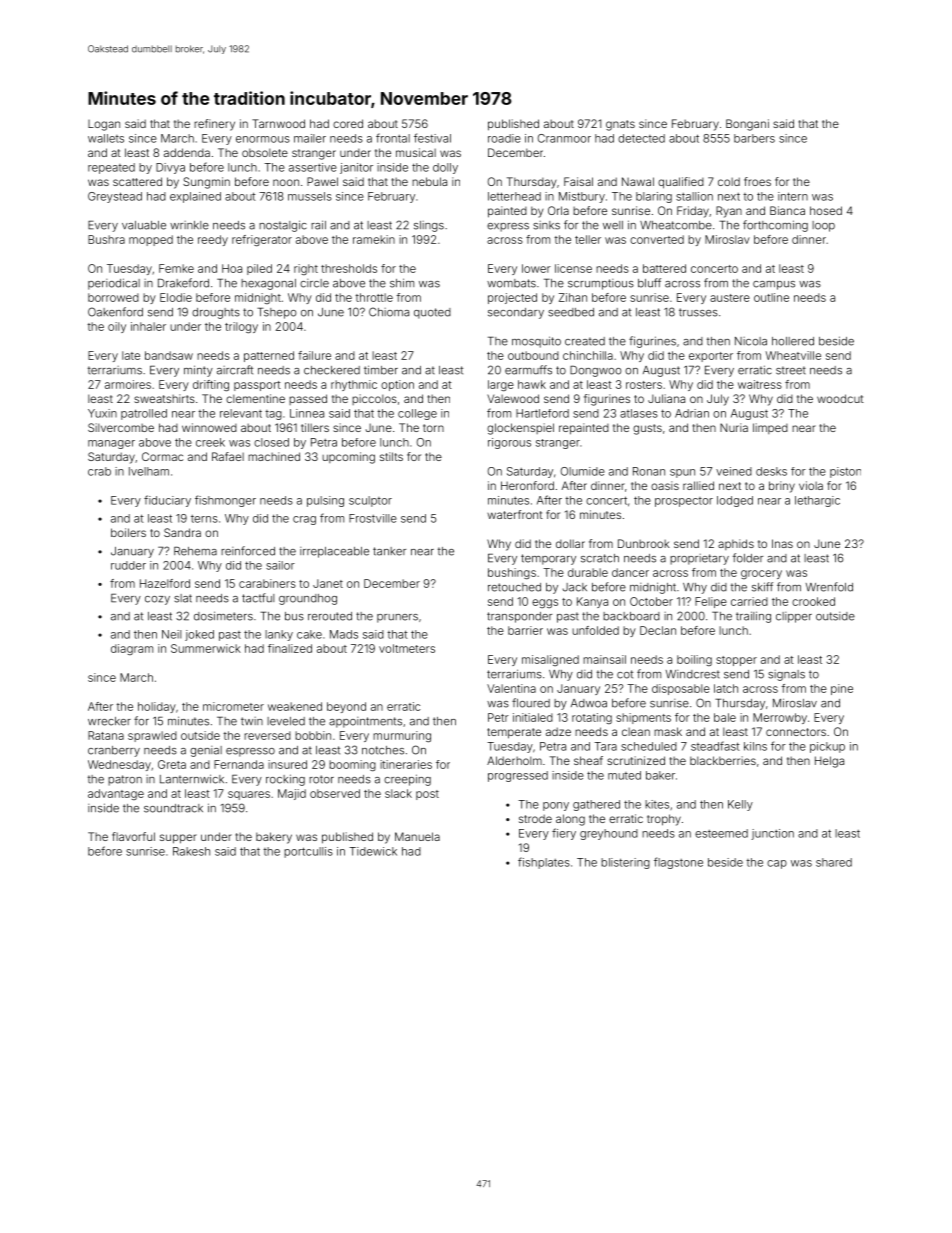 This page has width=952, height=1233. What do you see at coordinates (582, 197) in the page?
I see `Mistbury` at bounding box center [582, 197].
